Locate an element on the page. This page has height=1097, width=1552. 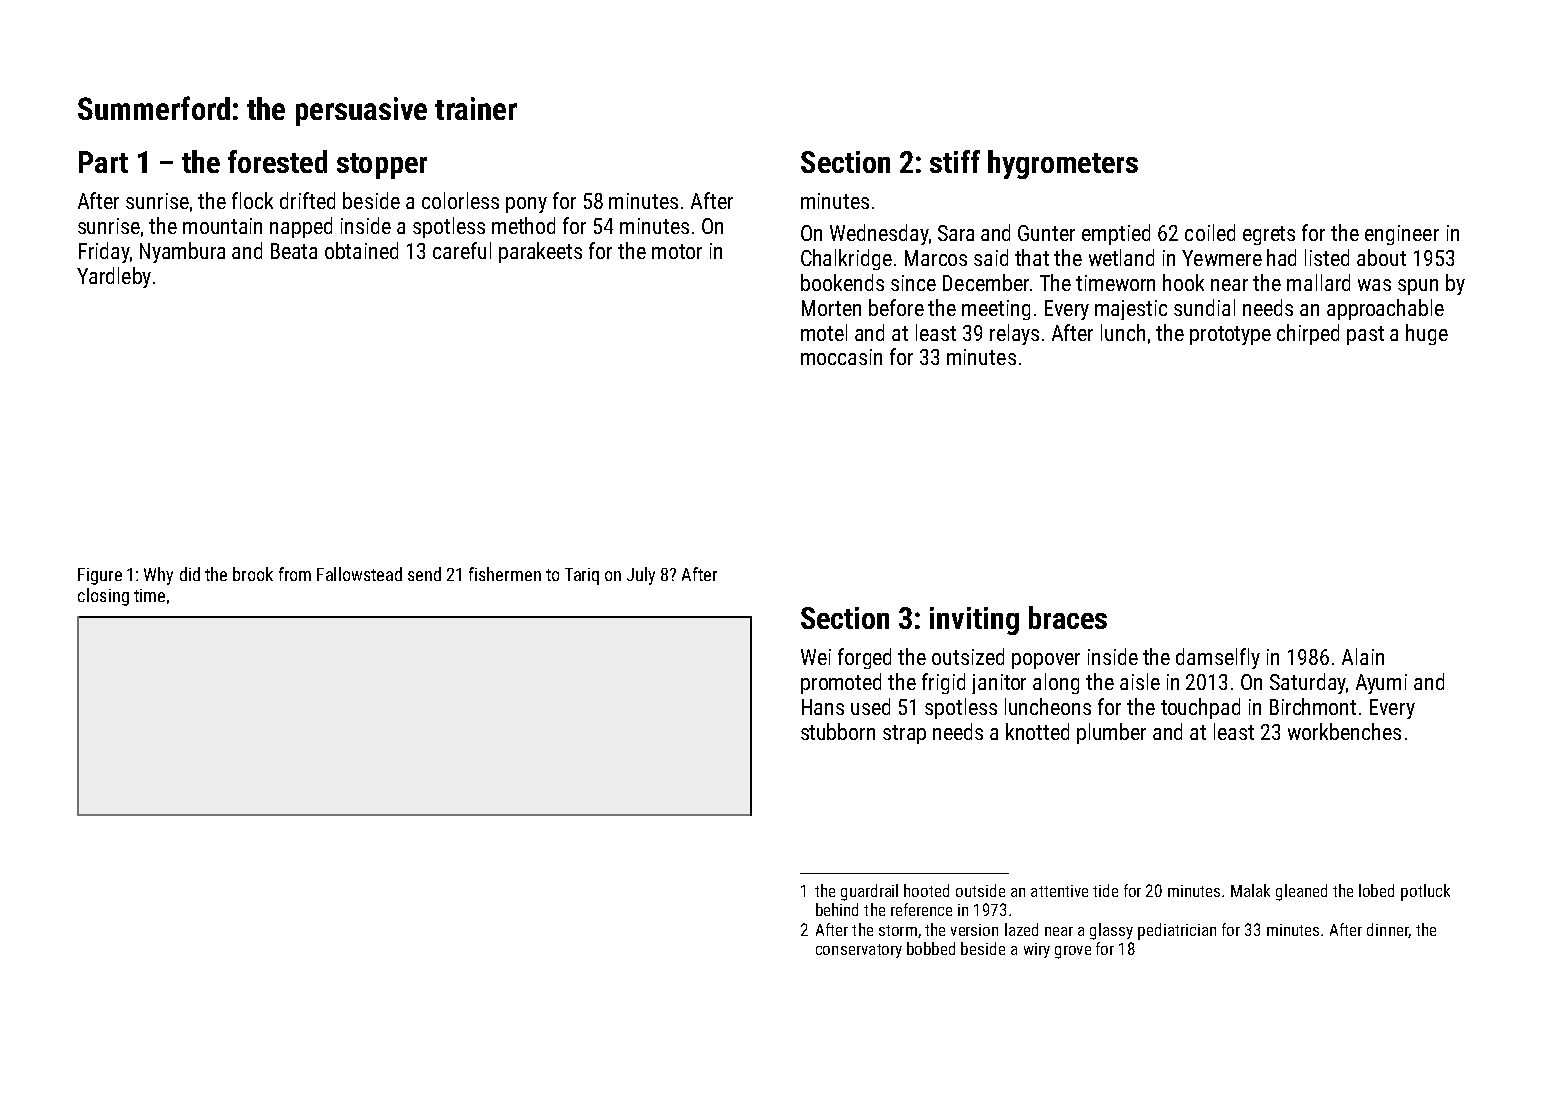
forested is located at coordinates (277, 161).
